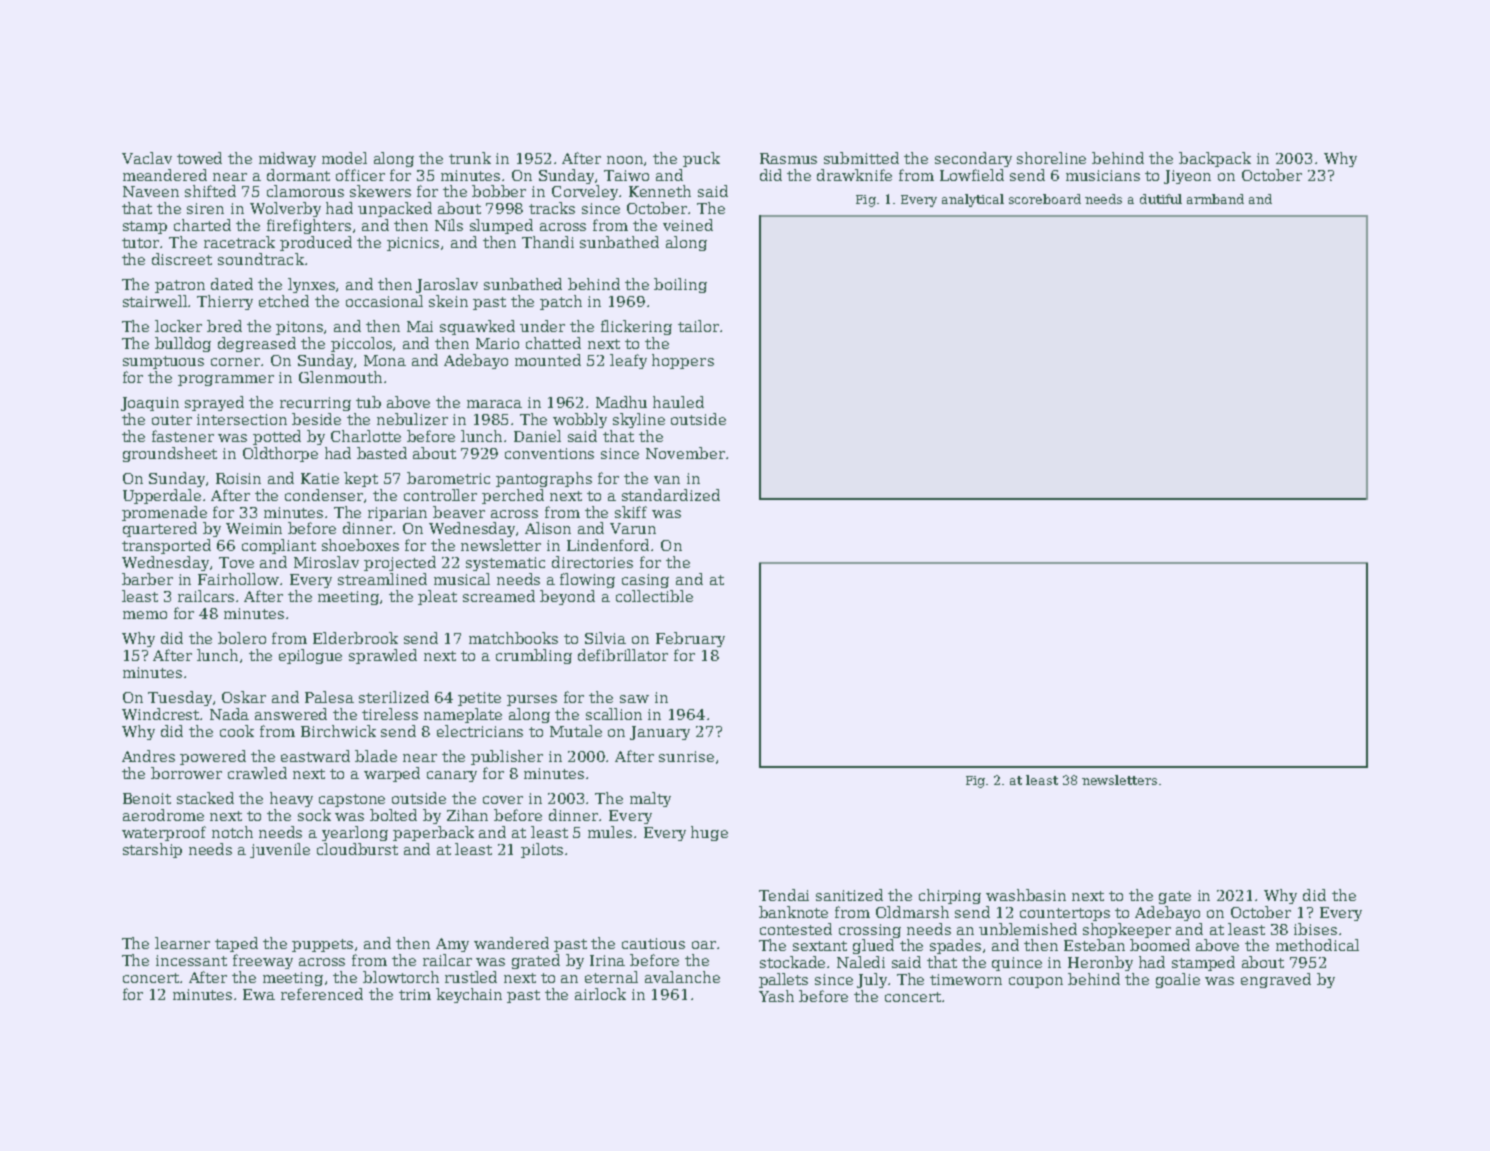 Image resolution: width=1490 pixels, height=1151 pixels. What do you see at coordinates (600, 994) in the screenshot?
I see `airlock` at bounding box center [600, 994].
